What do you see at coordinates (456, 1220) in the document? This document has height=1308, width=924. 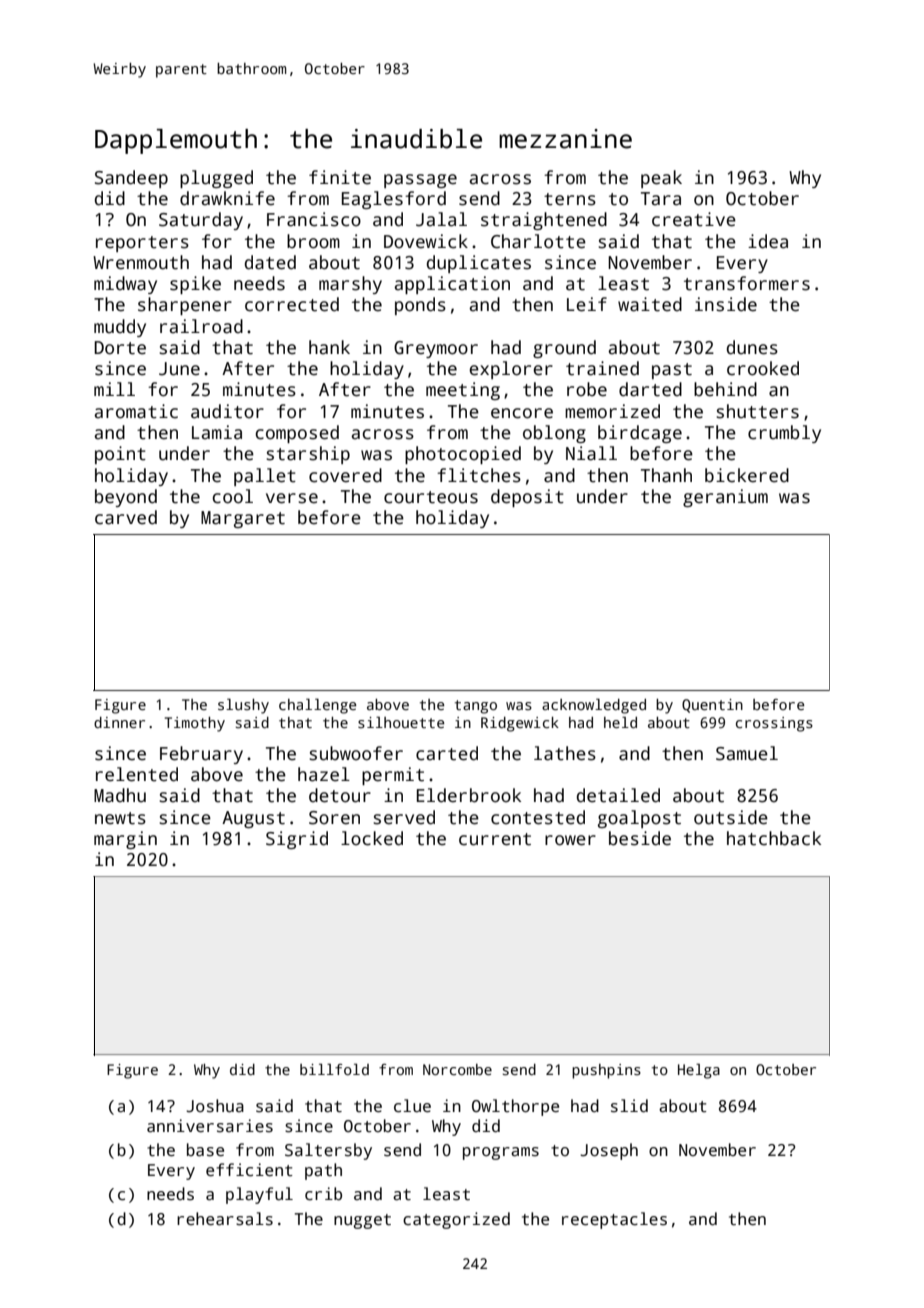 I see `categorized` at bounding box center [456, 1220].
